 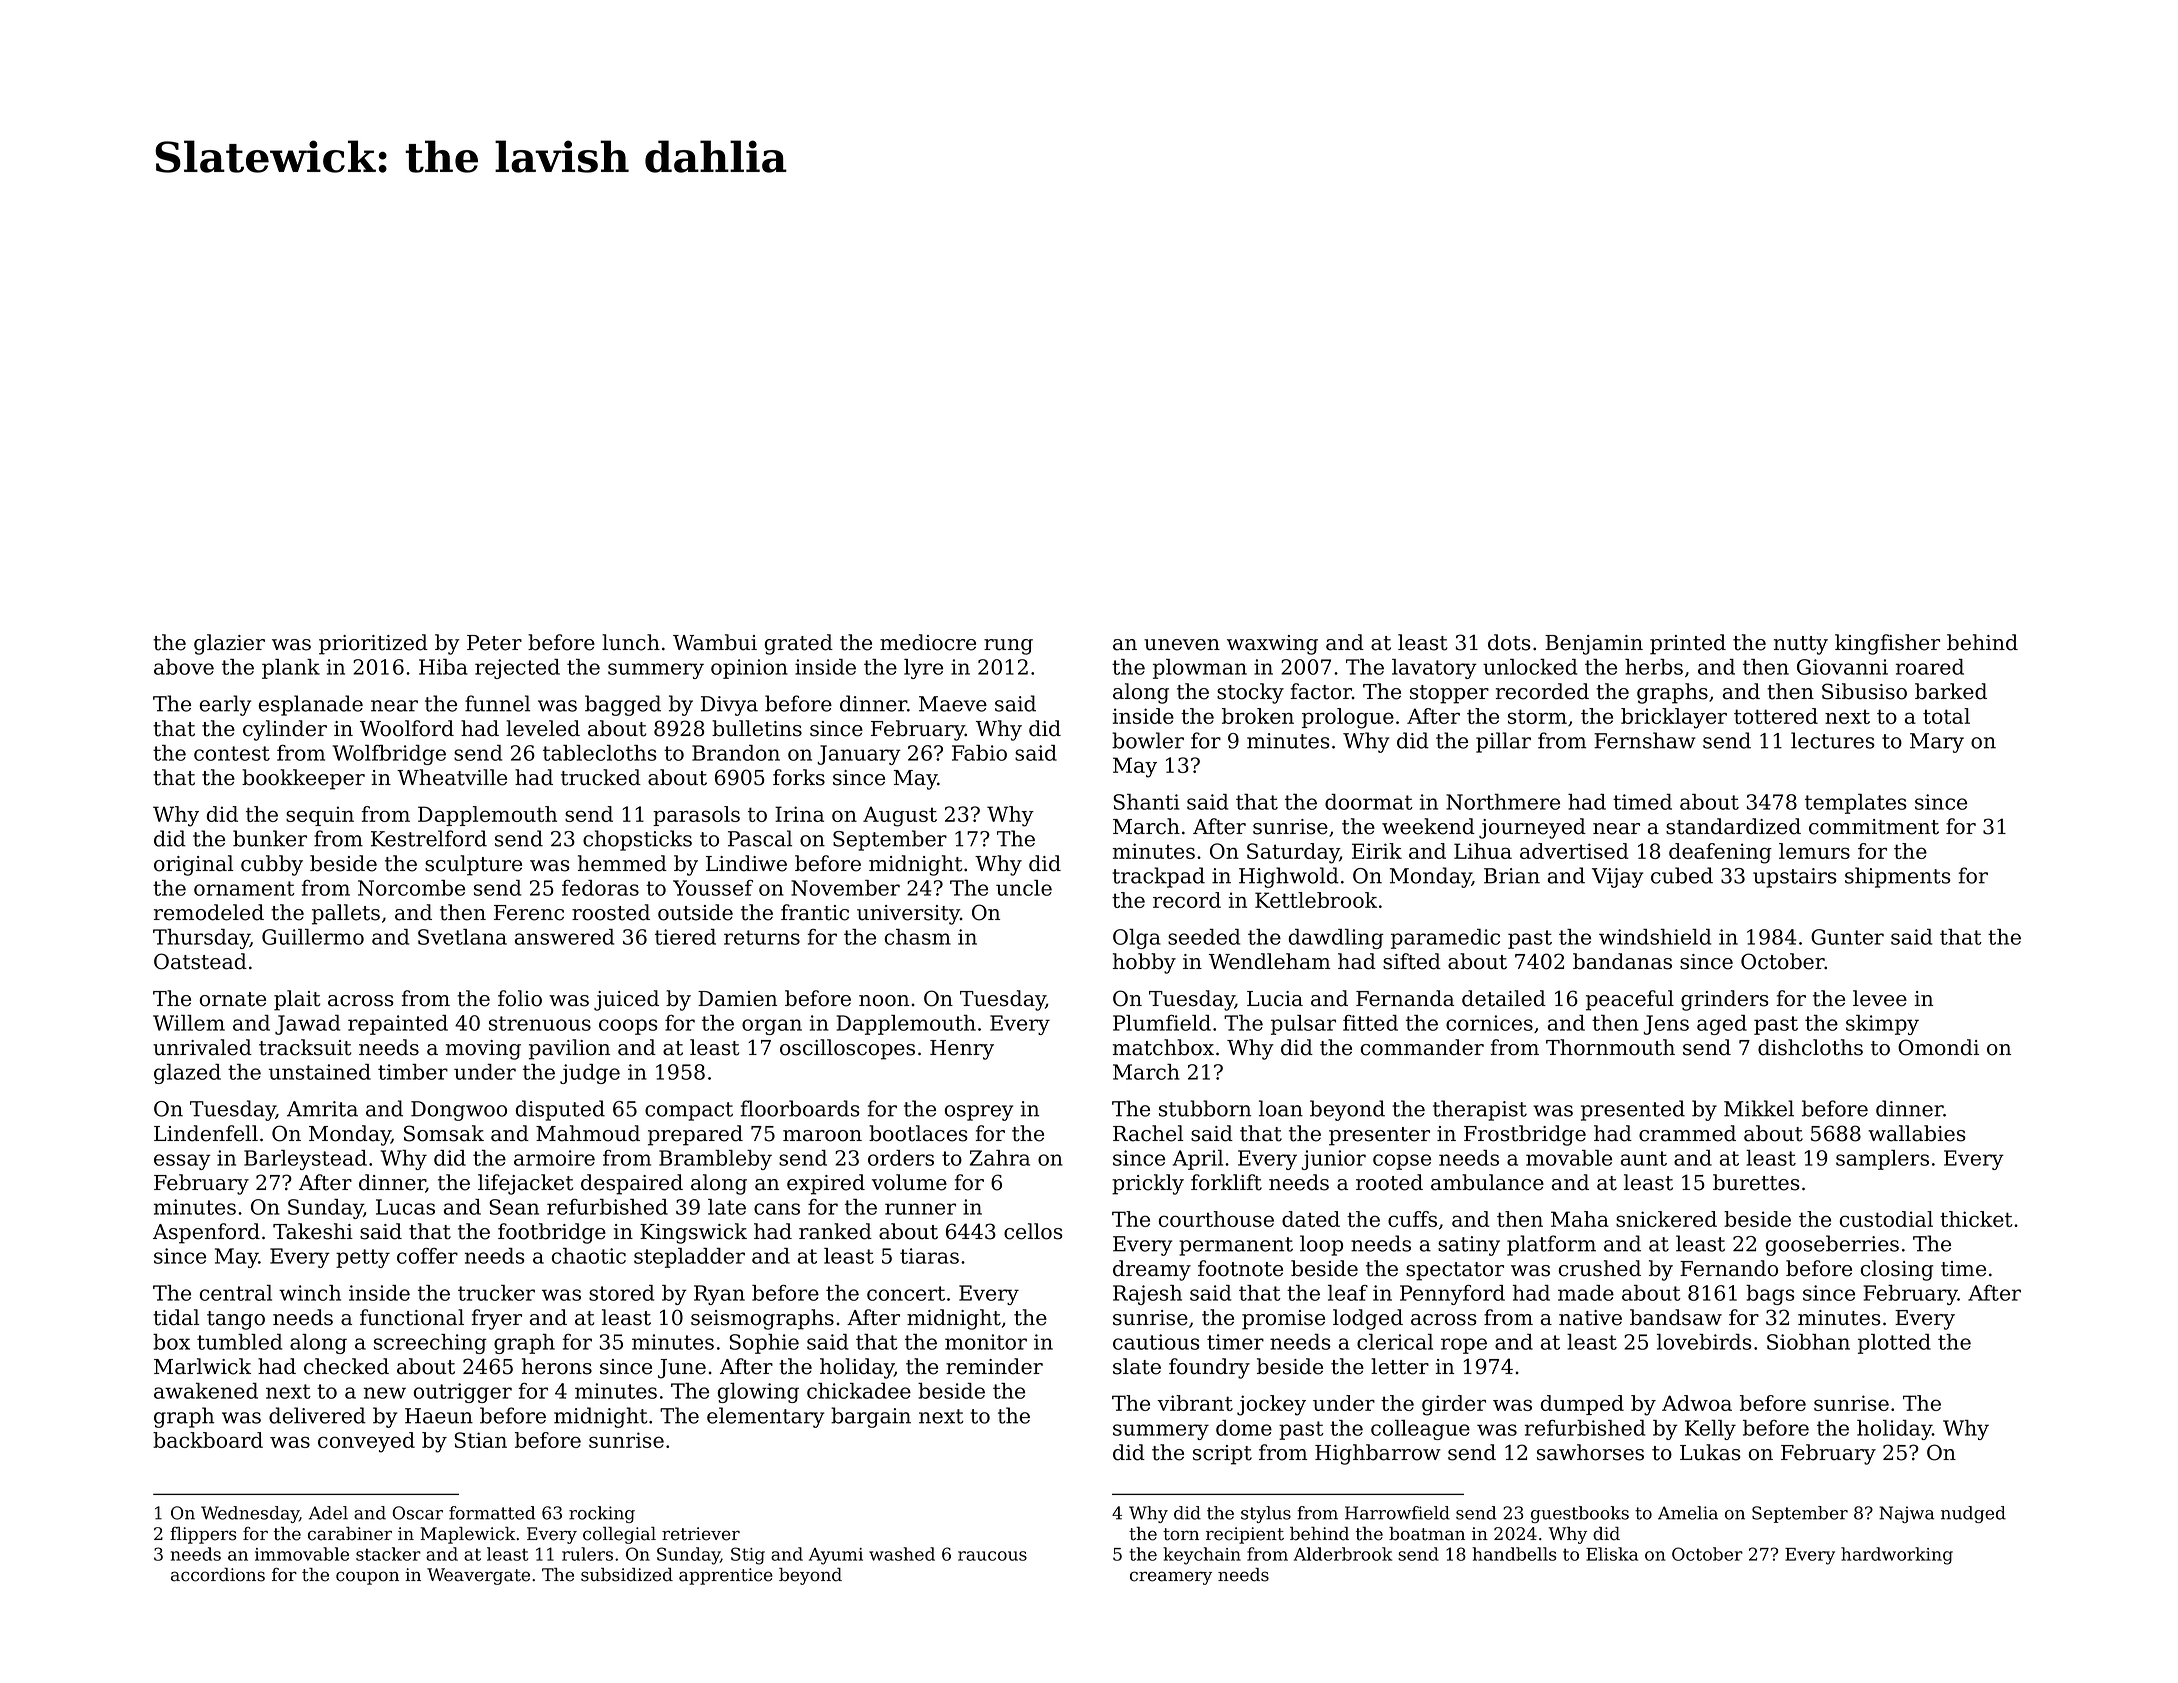 What do you see at coordinates (1655, 937) in the page?
I see `windshield` at bounding box center [1655, 937].
